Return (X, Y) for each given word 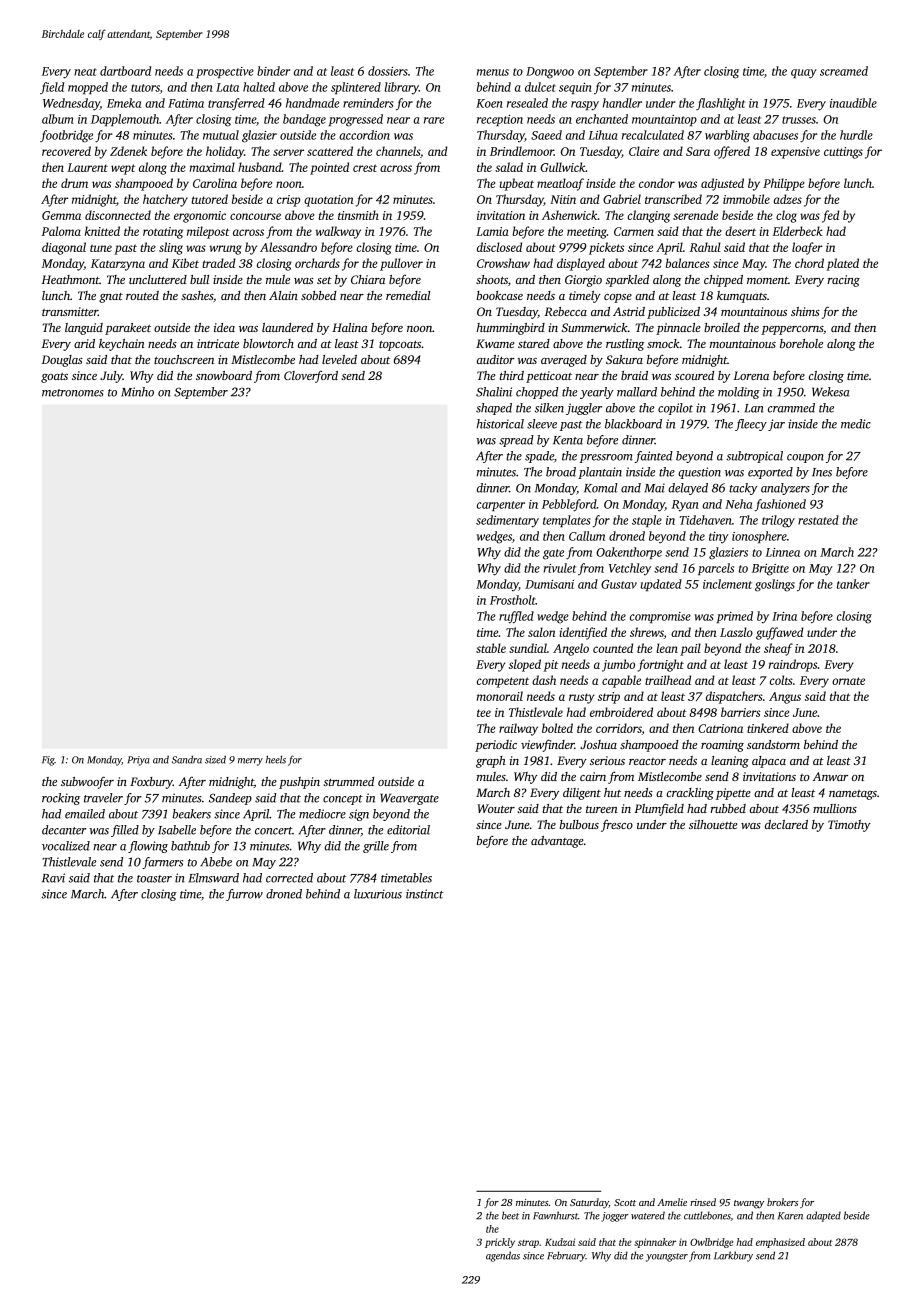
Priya (139, 761)
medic (856, 424)
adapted (823, 1216)
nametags (853, 795)
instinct (424, 894)
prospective (225, 72)
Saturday (589, 1203)
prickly (500, 1243)
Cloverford (311, 377)
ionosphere (759, 537)
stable (491, 648)
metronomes (73, 393)
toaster (154, 879)
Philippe (784, 184)
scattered (330, 151)
